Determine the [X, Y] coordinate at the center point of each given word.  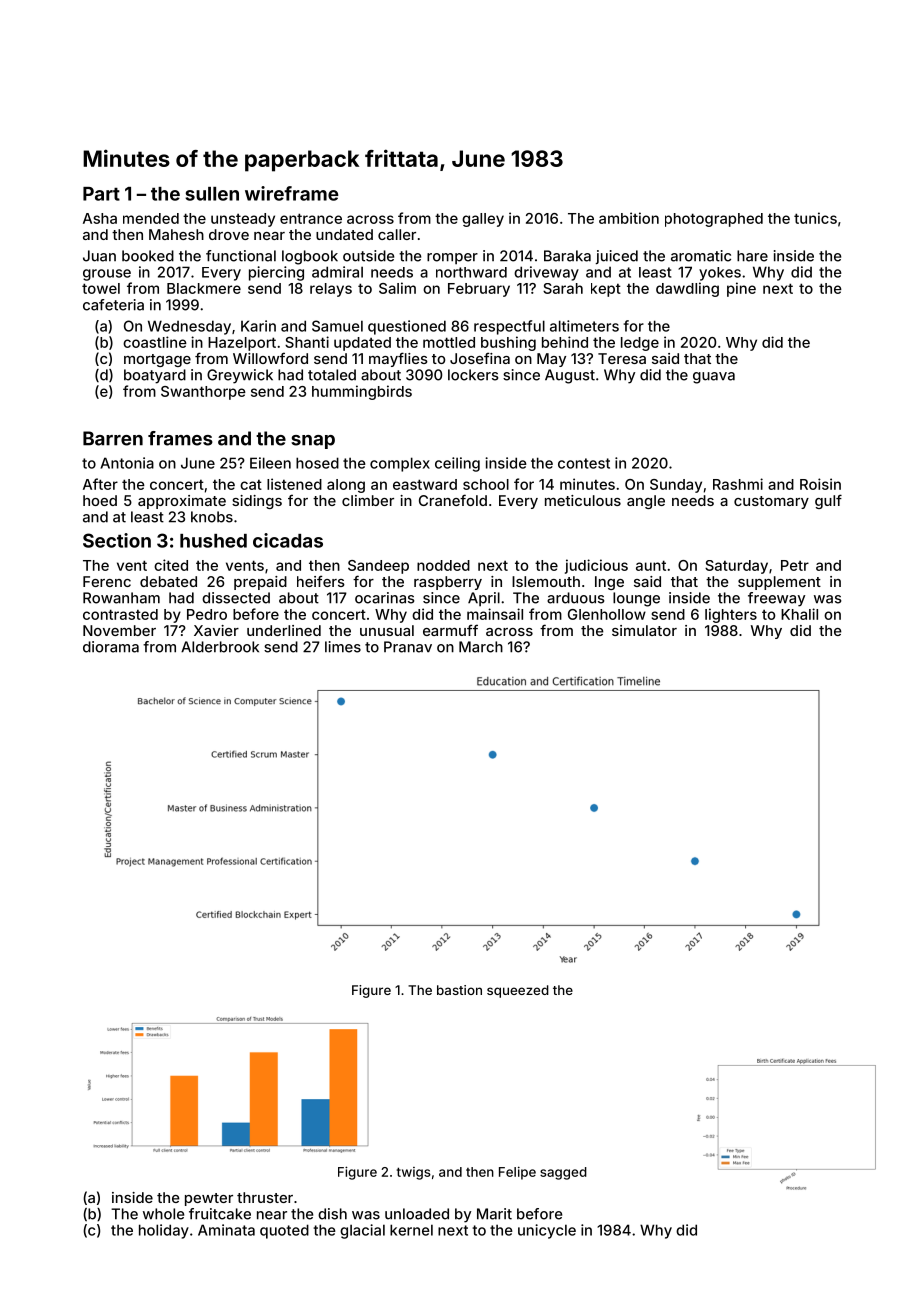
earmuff [450, 630]
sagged [563, 1173]
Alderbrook [220, 647]
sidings [257, 502]
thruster [265, 1197]
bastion [459, 990]
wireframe [292, 193]
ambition [629, 218]
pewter [209, 1199]
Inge [609, 583]
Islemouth [546, 581]
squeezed [518, 991]
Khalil [799, 614]
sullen [212, 194]
